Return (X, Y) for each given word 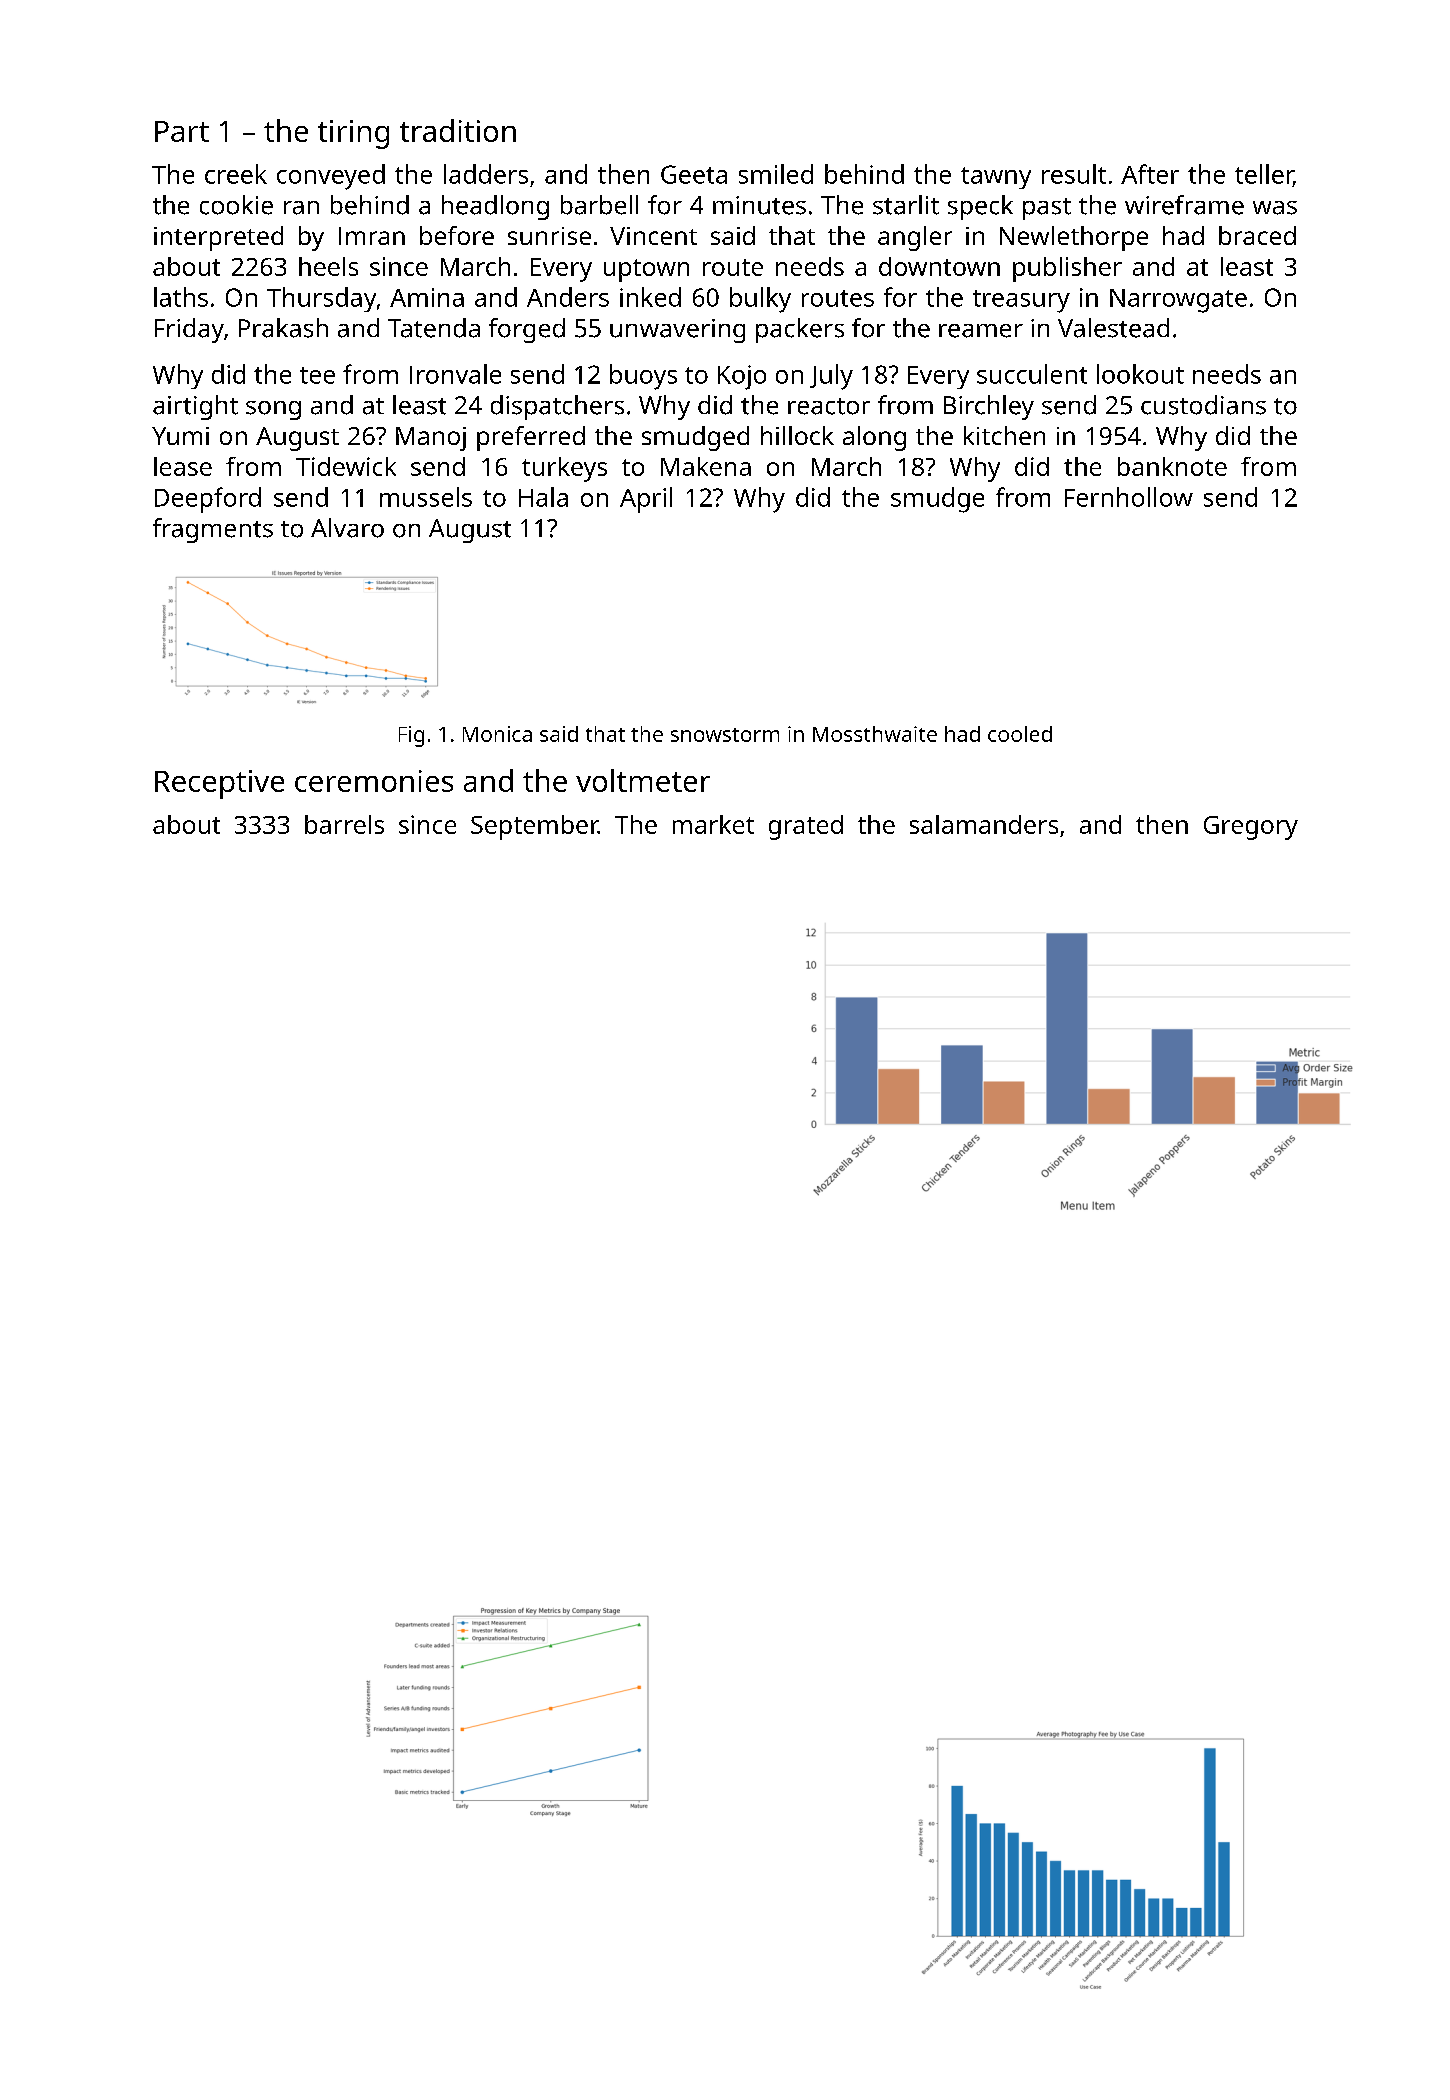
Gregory (1251, 828)
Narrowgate (1178, 301)
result (1074, 174)
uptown (646, 270)
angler (915, 238)
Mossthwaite (875, 734)
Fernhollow (1129, 497)
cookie (236, 205)
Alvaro (347, 528)
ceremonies (374, 781)
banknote (1172, 466)
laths (181, 297)
